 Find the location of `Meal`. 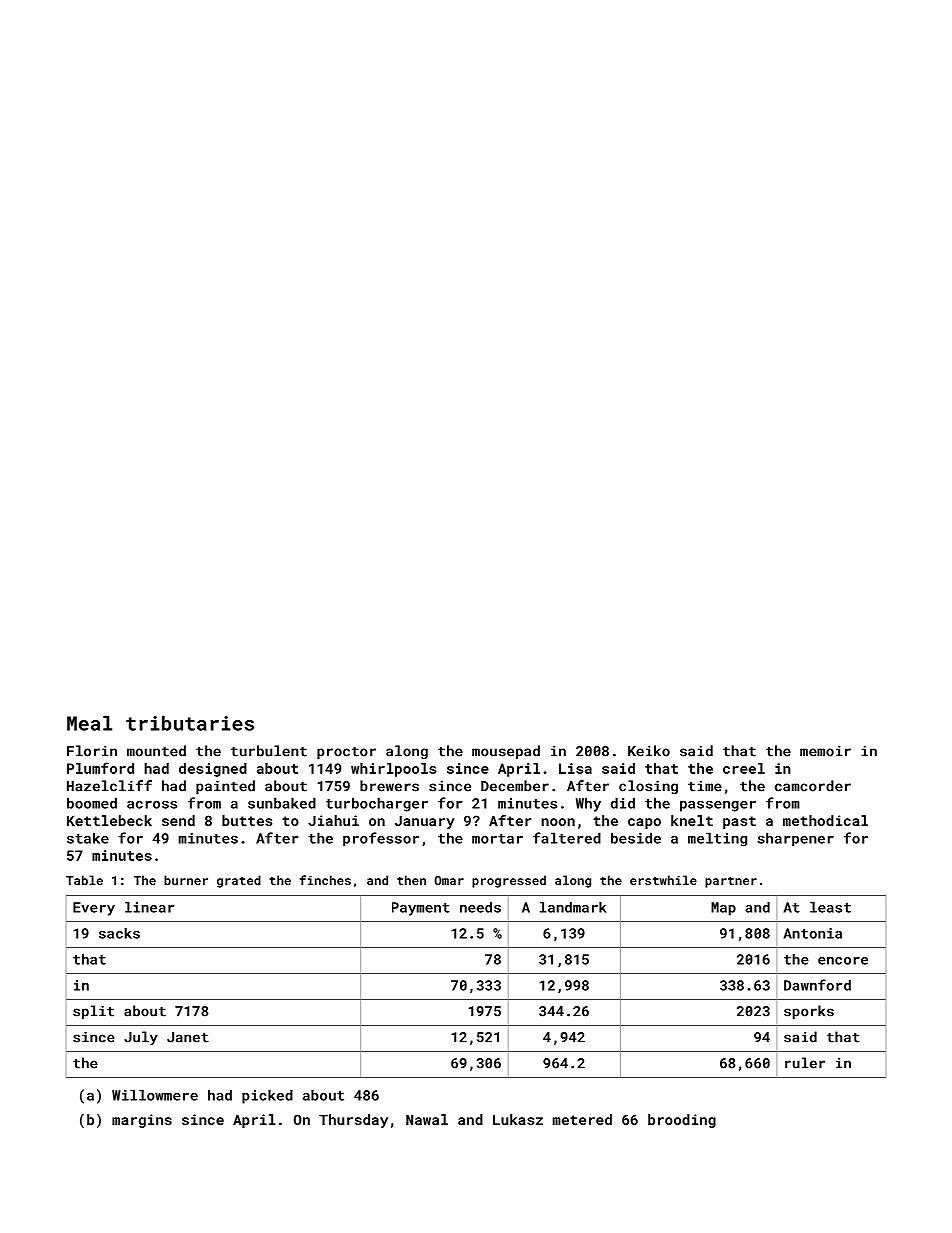

Meal is located at coordinates (89, 723).
